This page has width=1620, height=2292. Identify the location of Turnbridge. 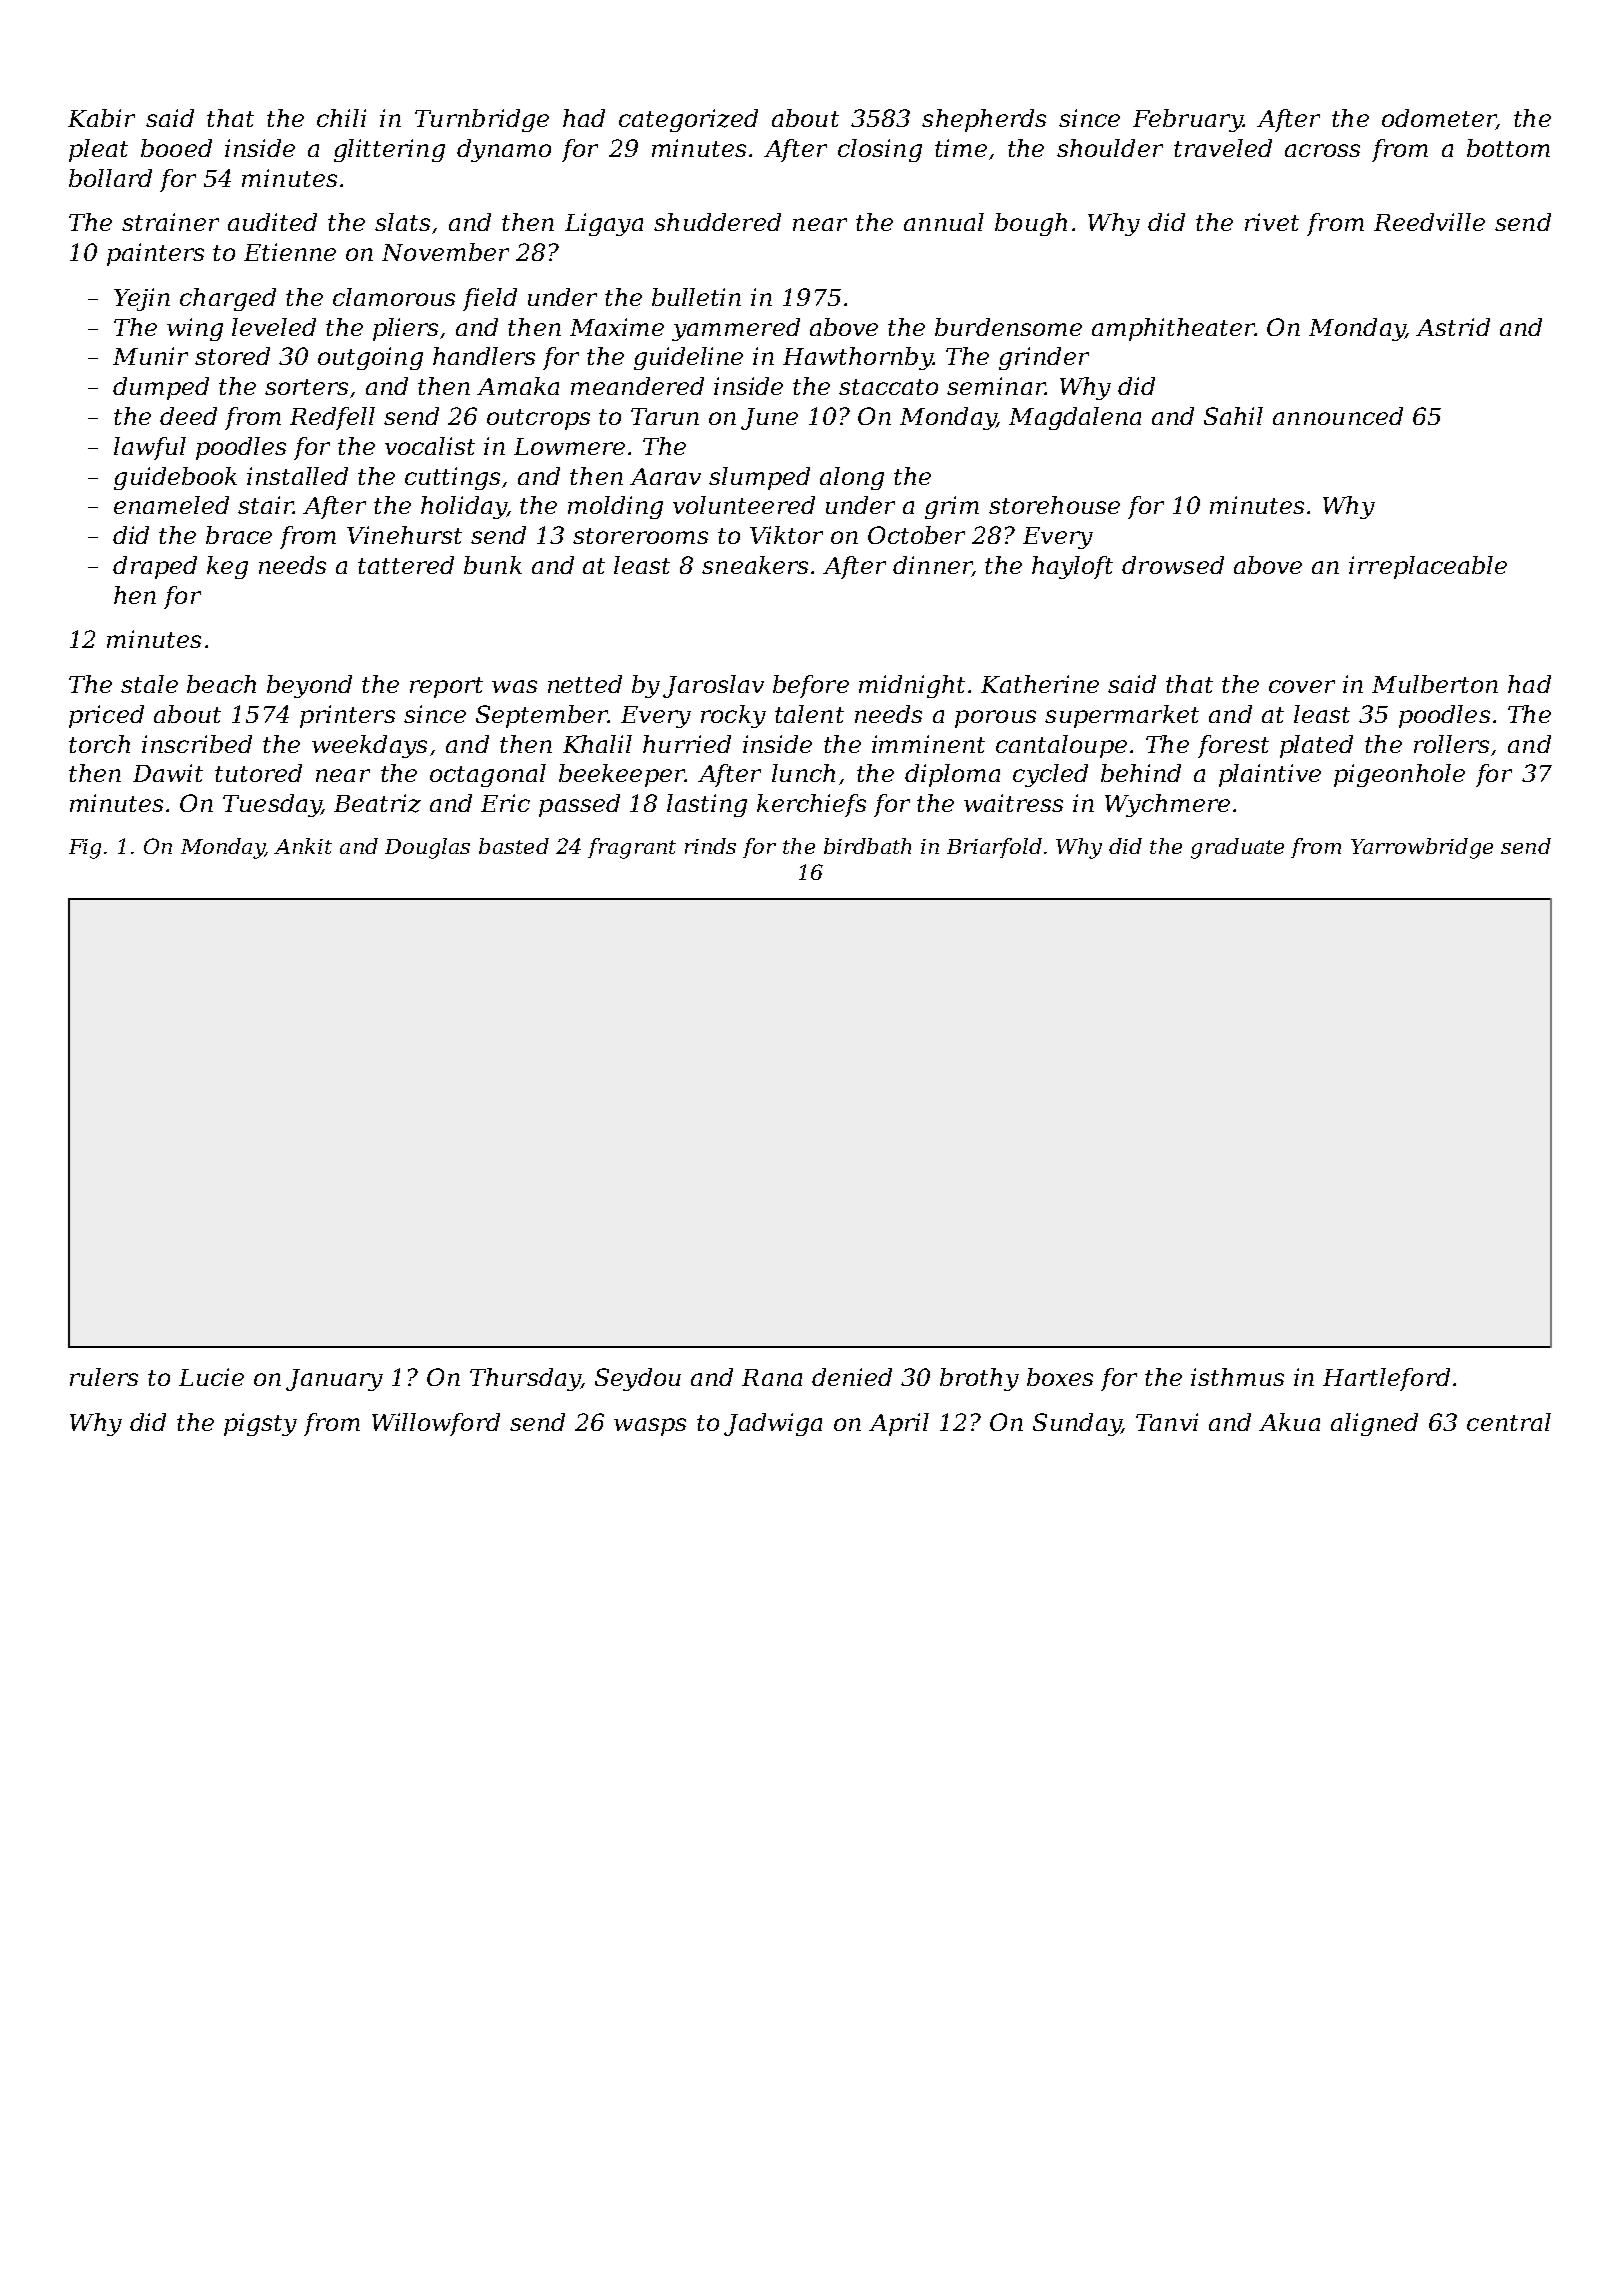
(482, 120).
